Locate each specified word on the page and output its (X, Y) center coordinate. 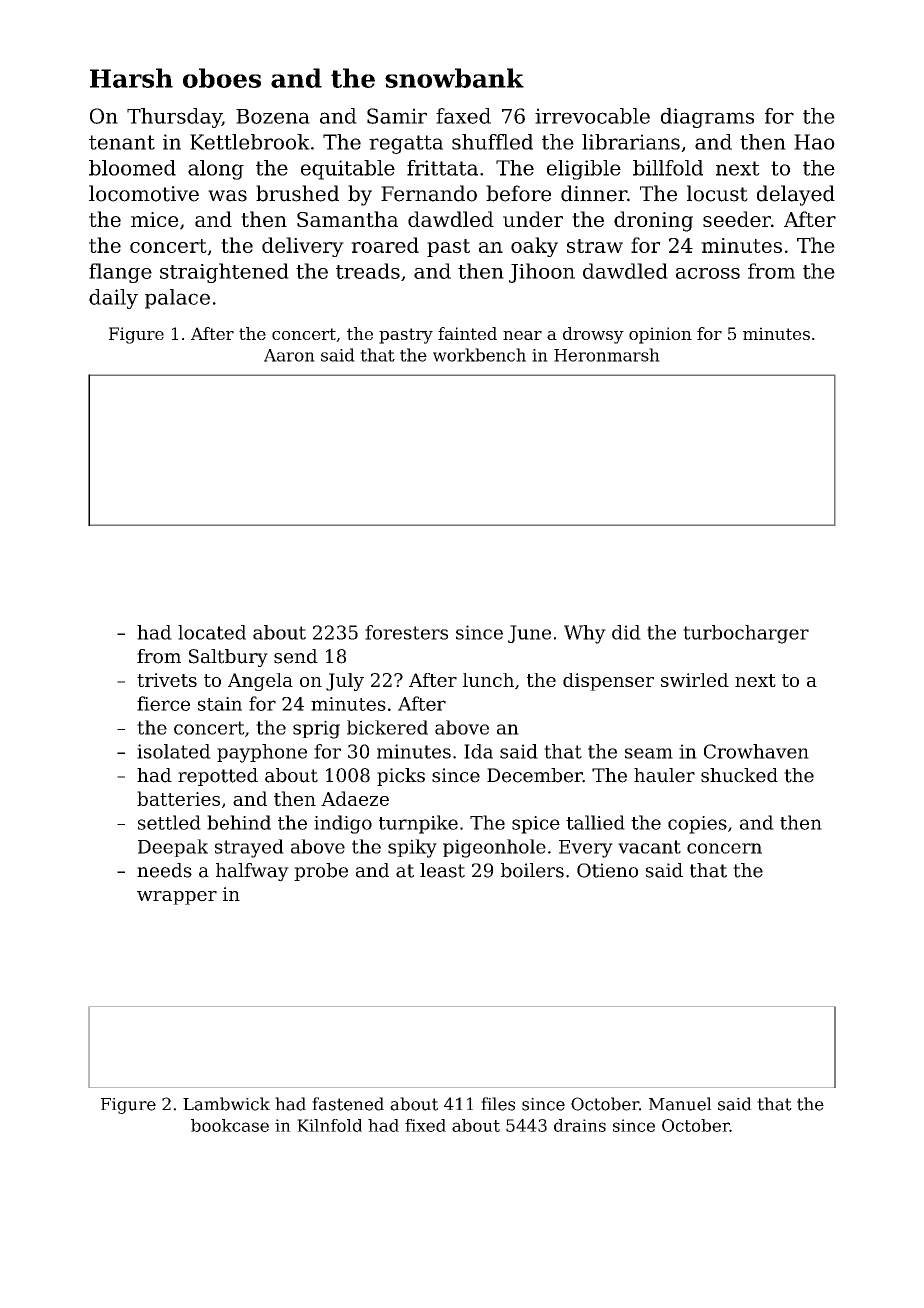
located (212, 632)
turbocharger (746, 634)
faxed (463, 116)
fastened (348, 1104)
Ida (478, 751)
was (227, 196)
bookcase (230, 1125)
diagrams (707, 118)
